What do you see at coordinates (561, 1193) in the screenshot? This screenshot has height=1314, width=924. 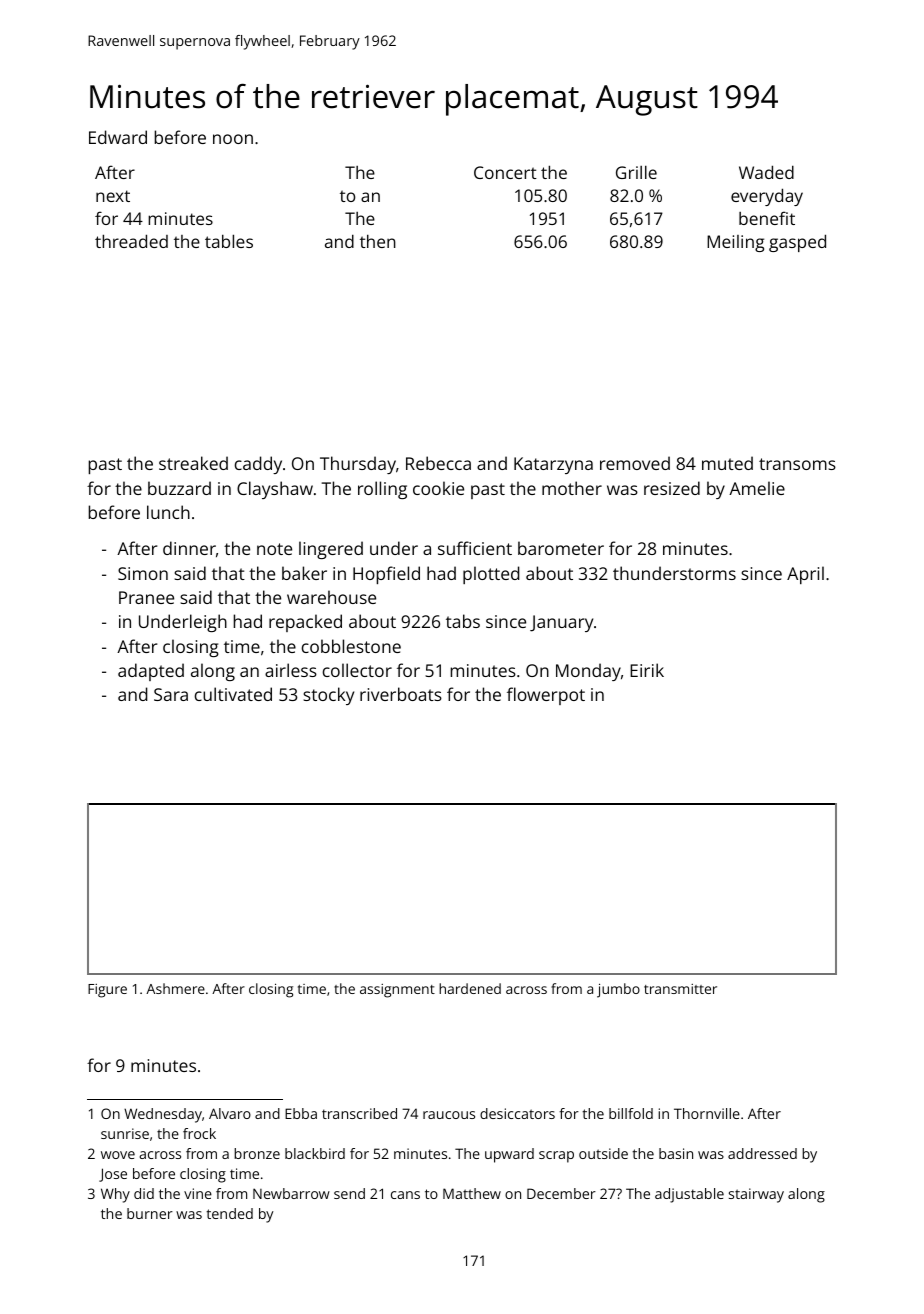 I see `December` at bounding box center [561, 1193].
